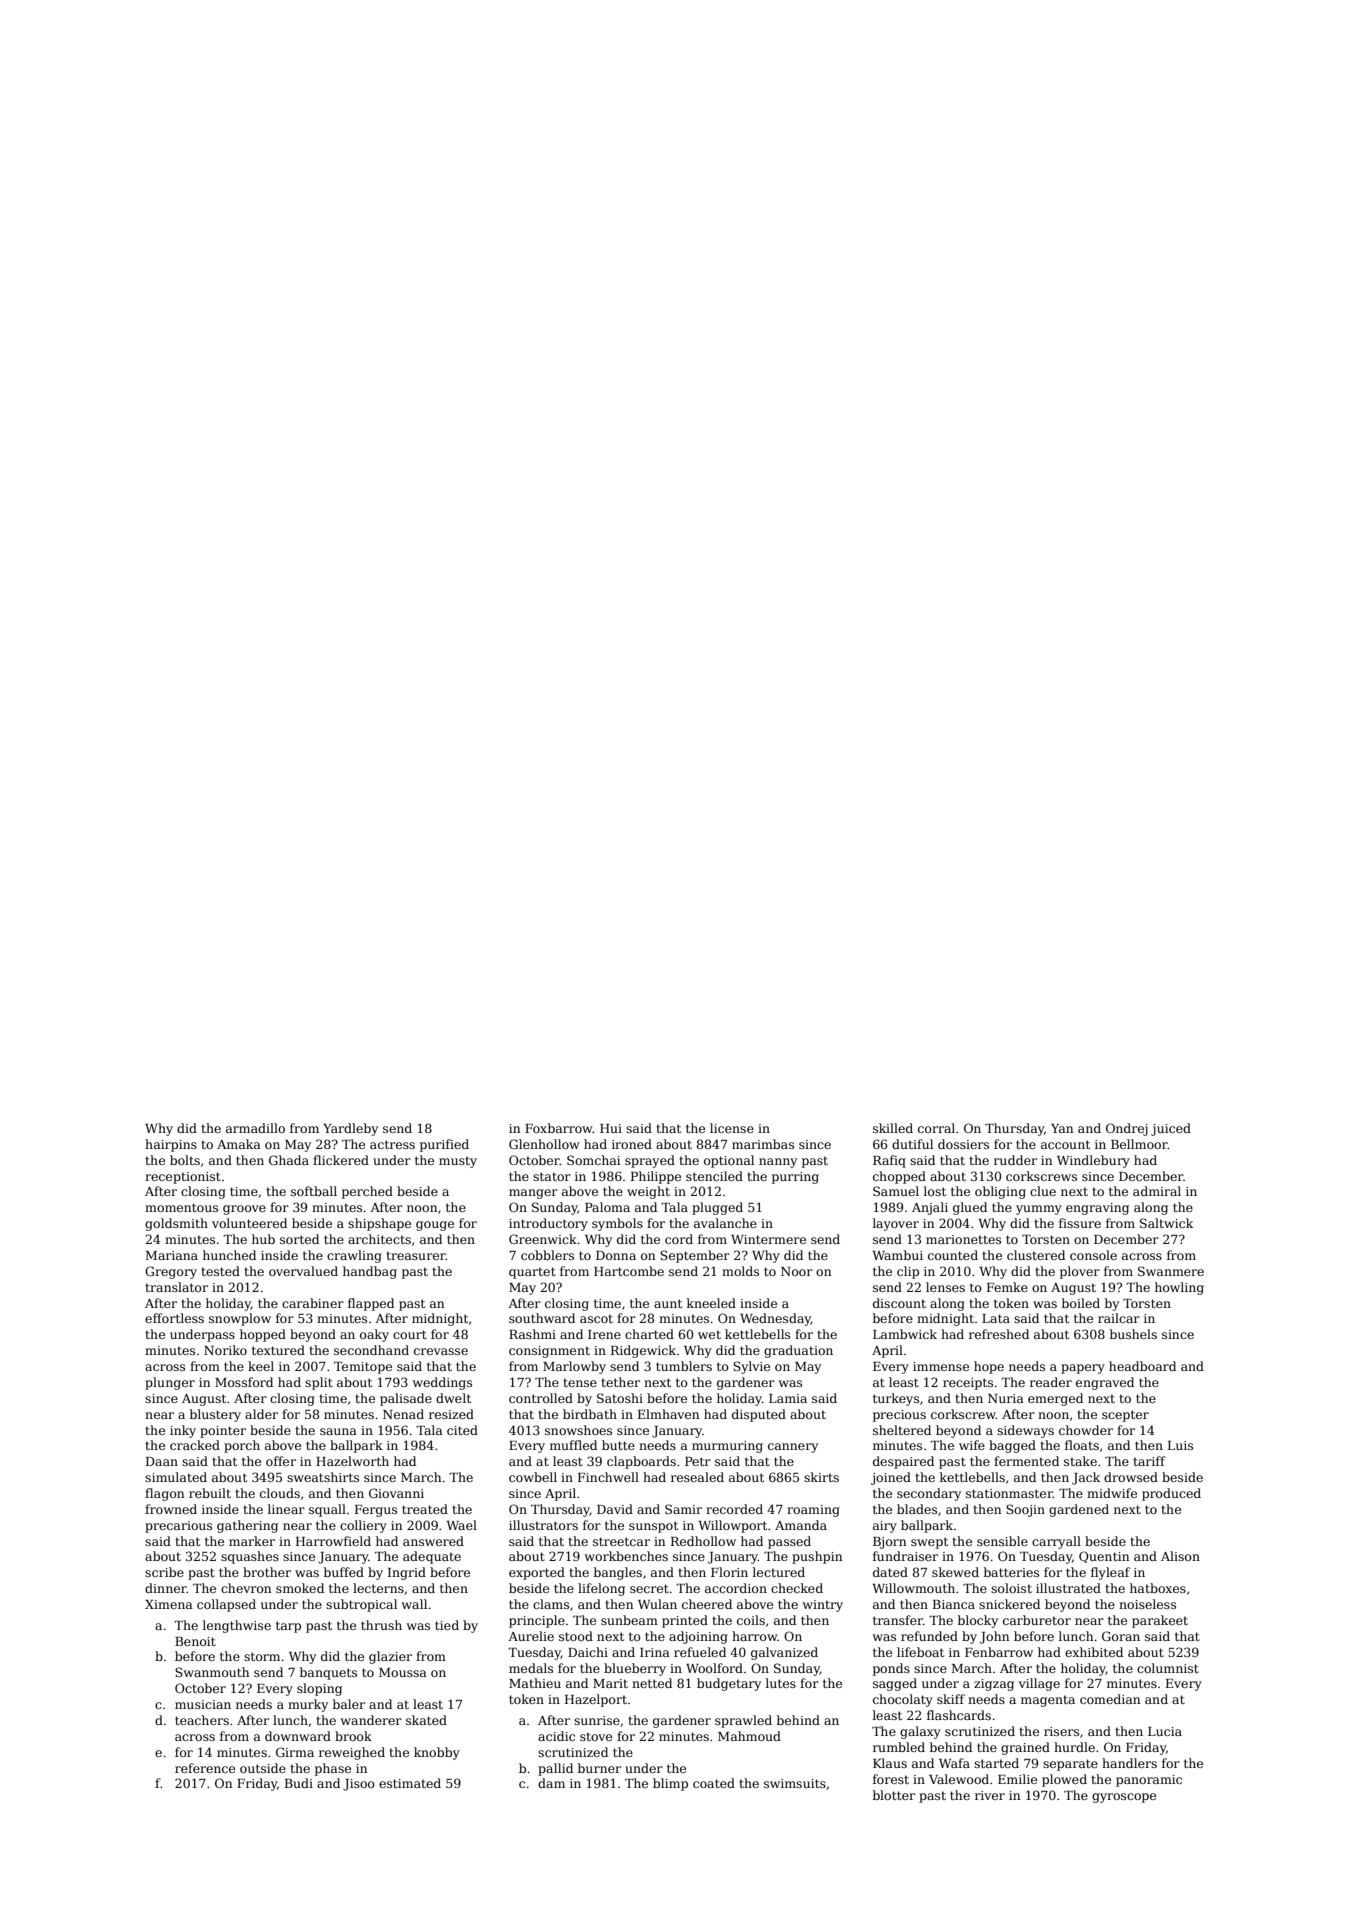  I want to click on hairpins, so click(171, 1145).
